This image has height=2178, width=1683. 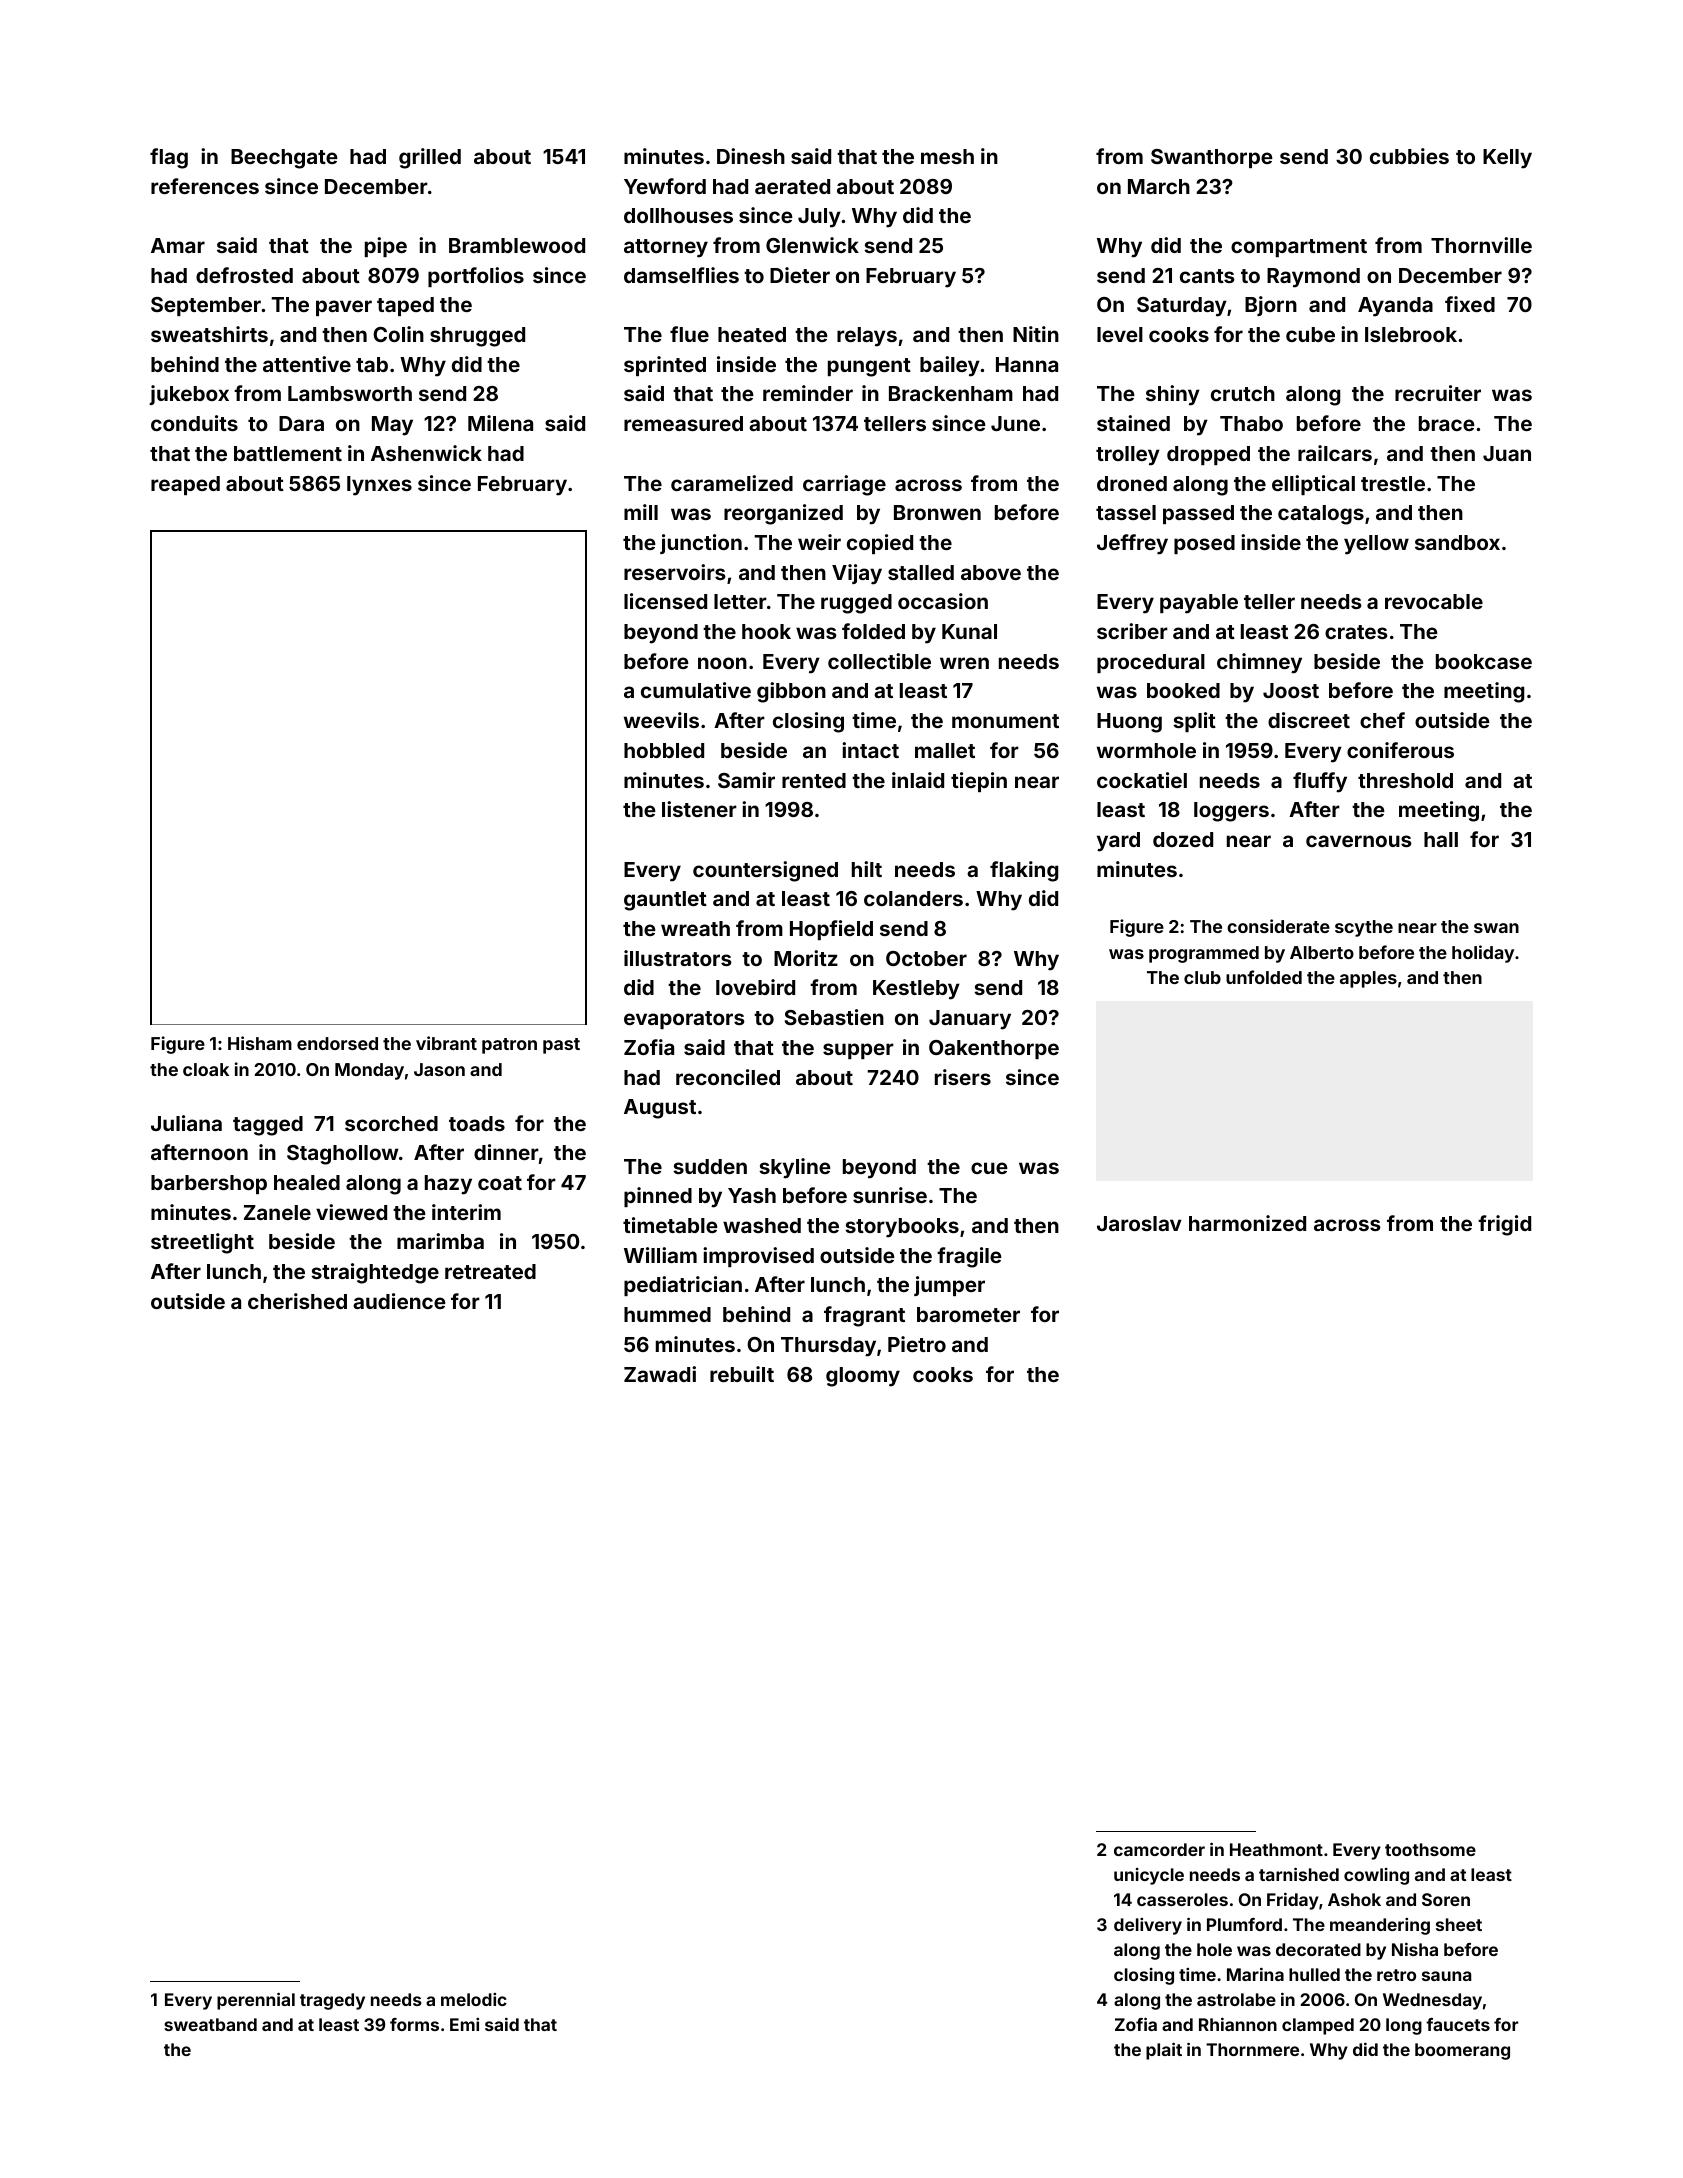 What do you see at coordinates (202, 1243) in the image?
I see `streetlight` at bounding box center [202, 1243].
